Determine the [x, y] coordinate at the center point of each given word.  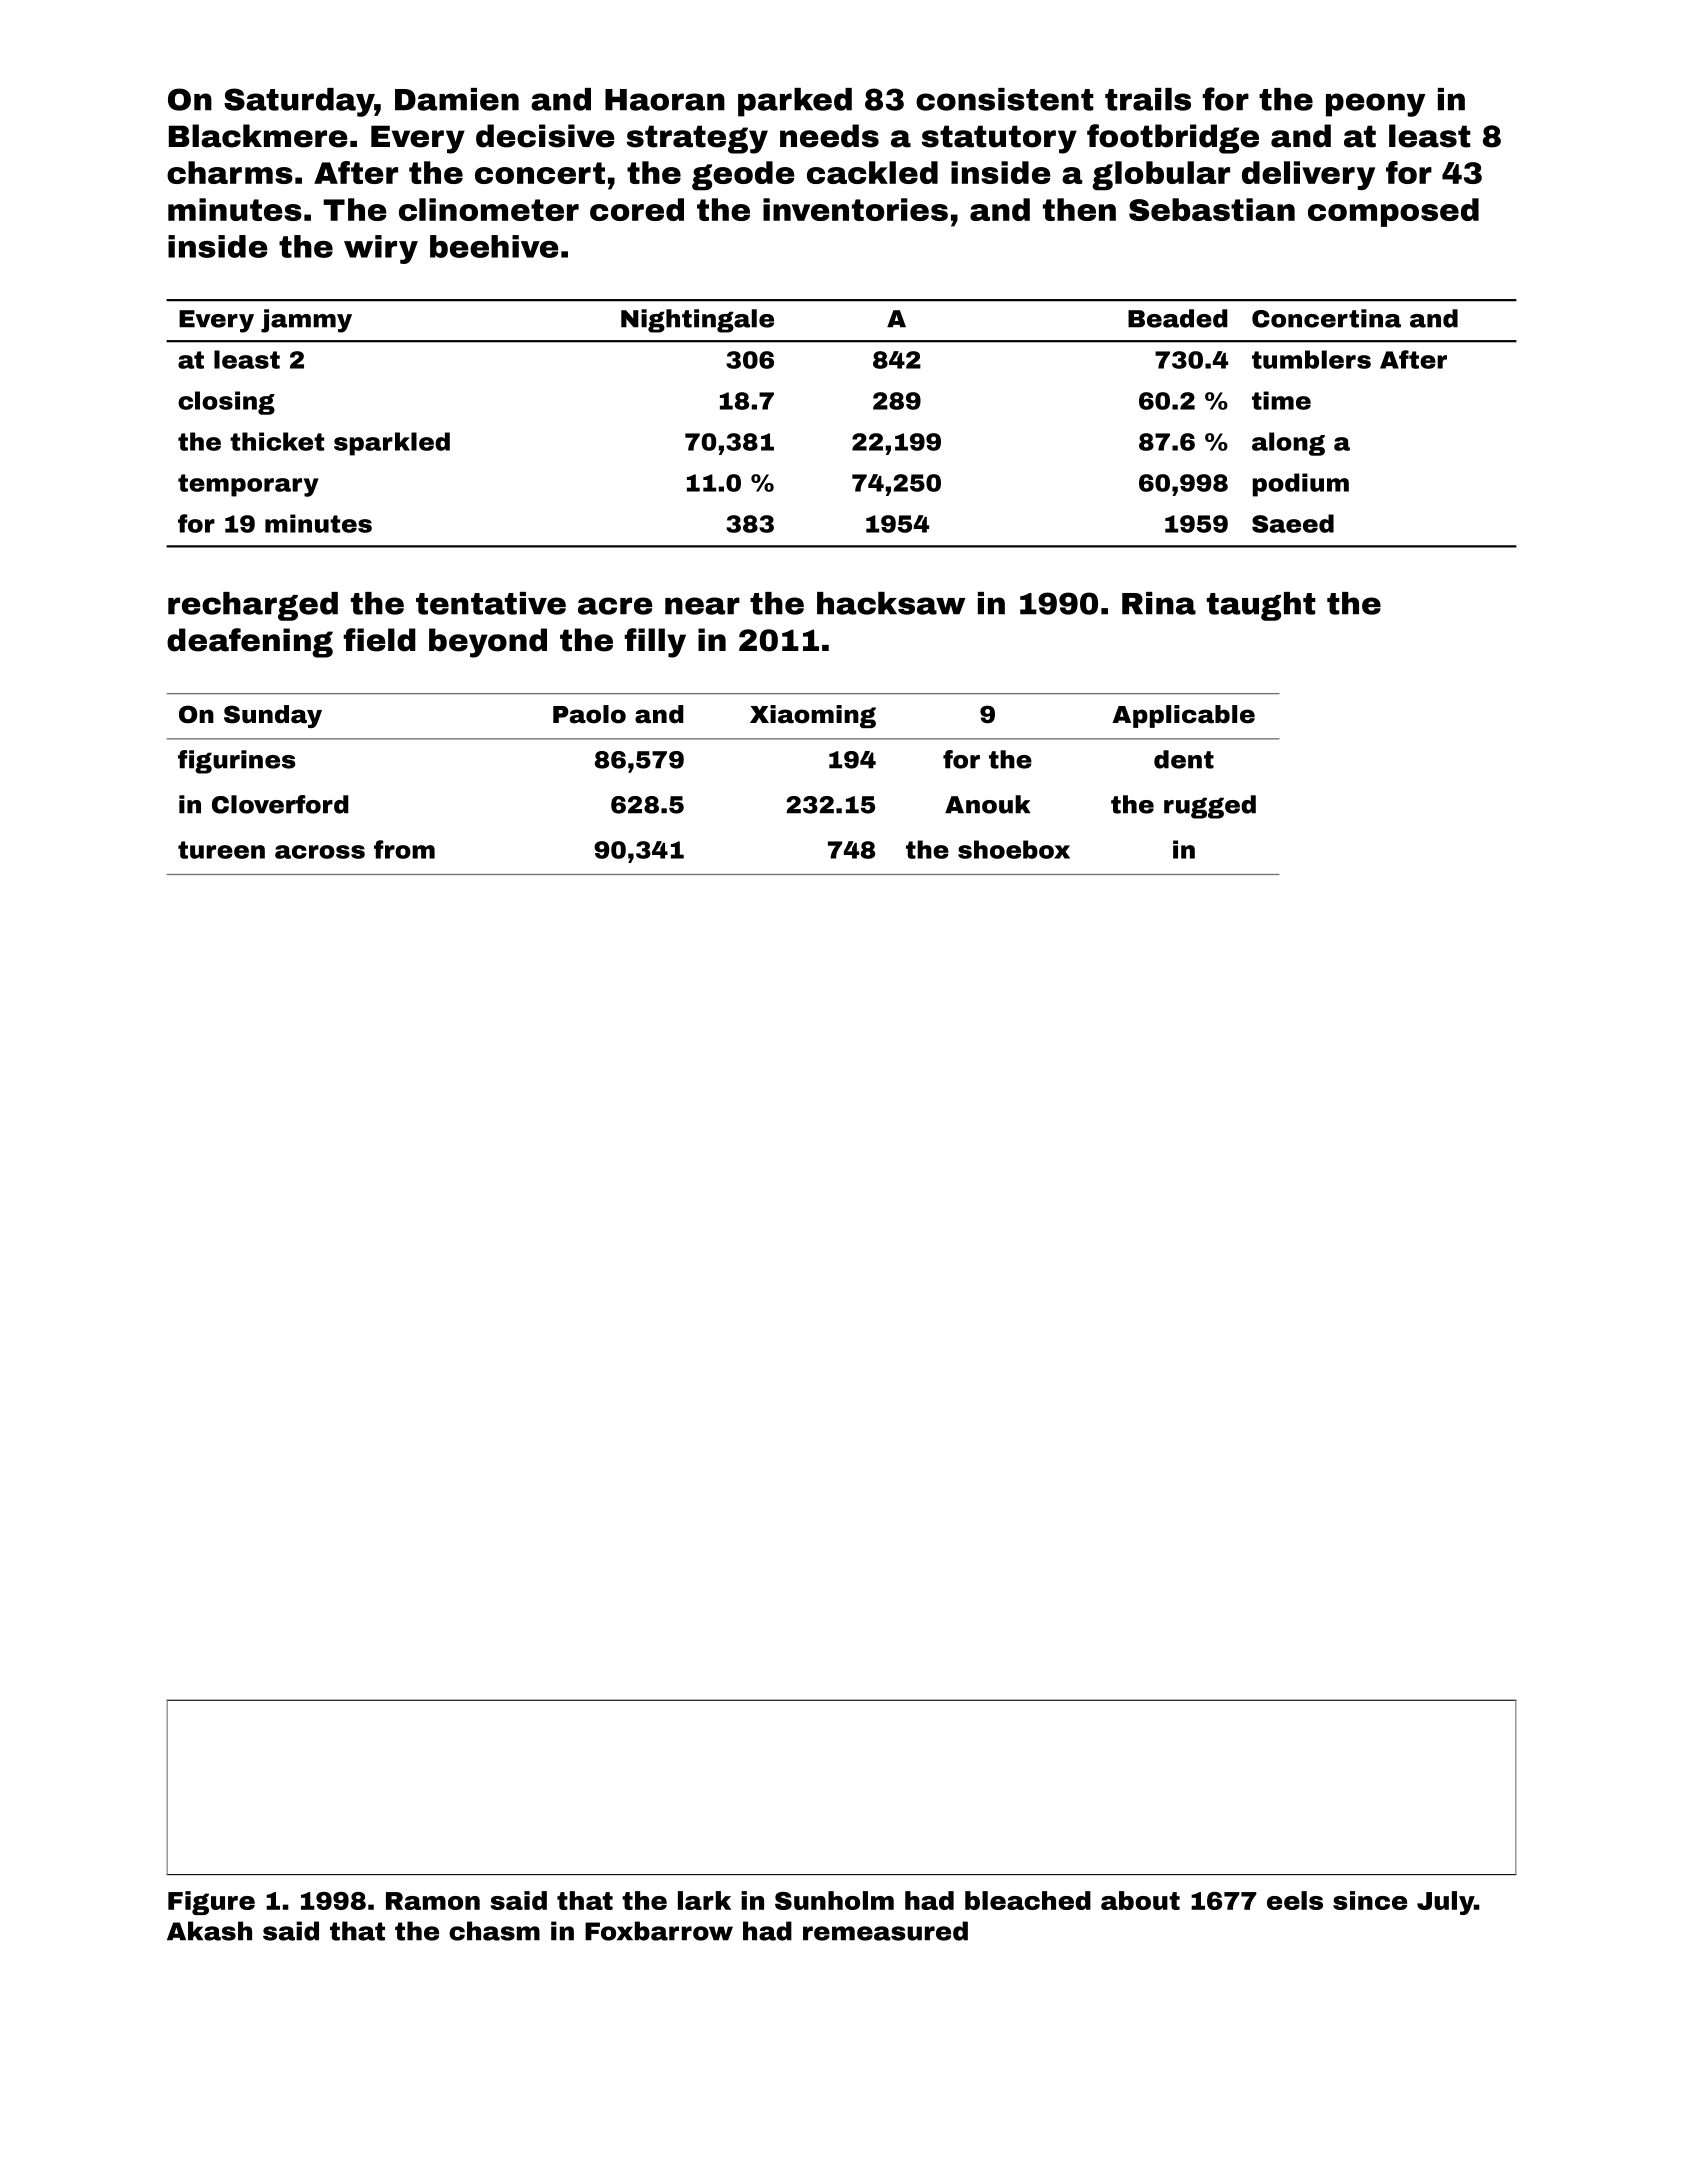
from [404, 849]
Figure [211, 1903]
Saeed [1293, 523]
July [1445, 1903]
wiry [381, 249]
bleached [1028, 1900]
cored [637, 209]
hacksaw [891, 603]
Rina [1159, 603]
